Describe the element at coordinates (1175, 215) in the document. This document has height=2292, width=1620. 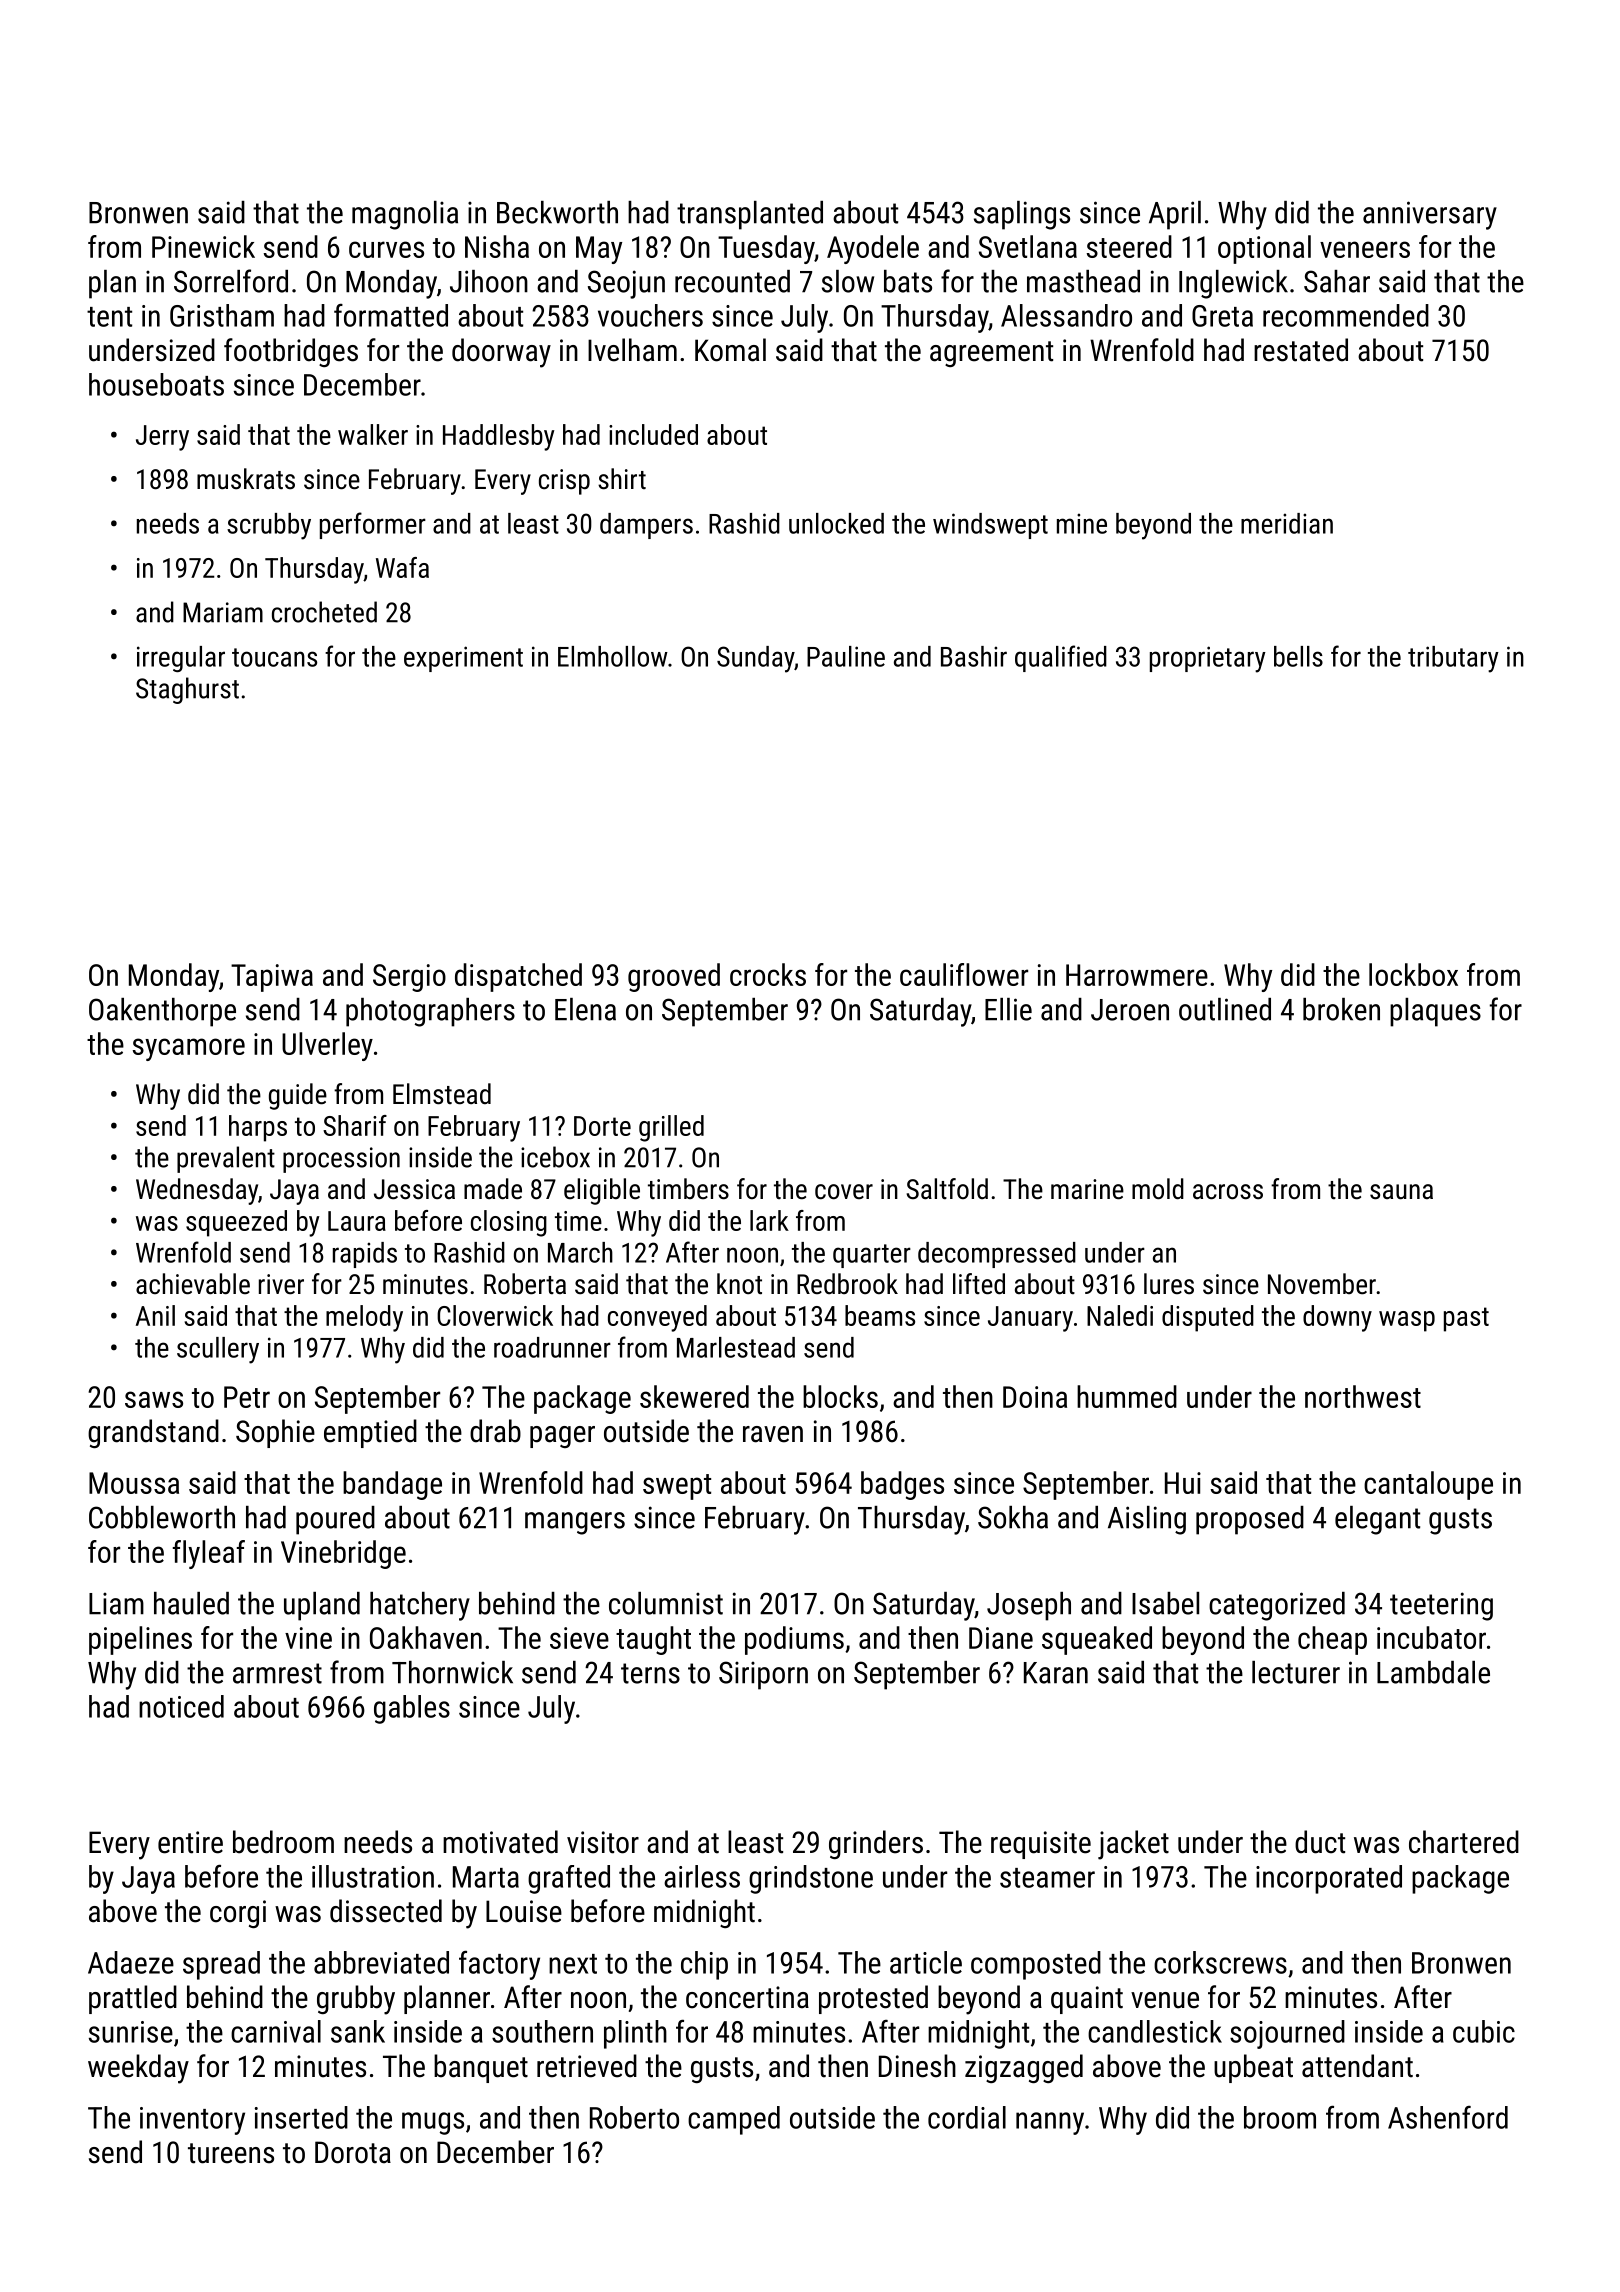
I see `April` at that location.
